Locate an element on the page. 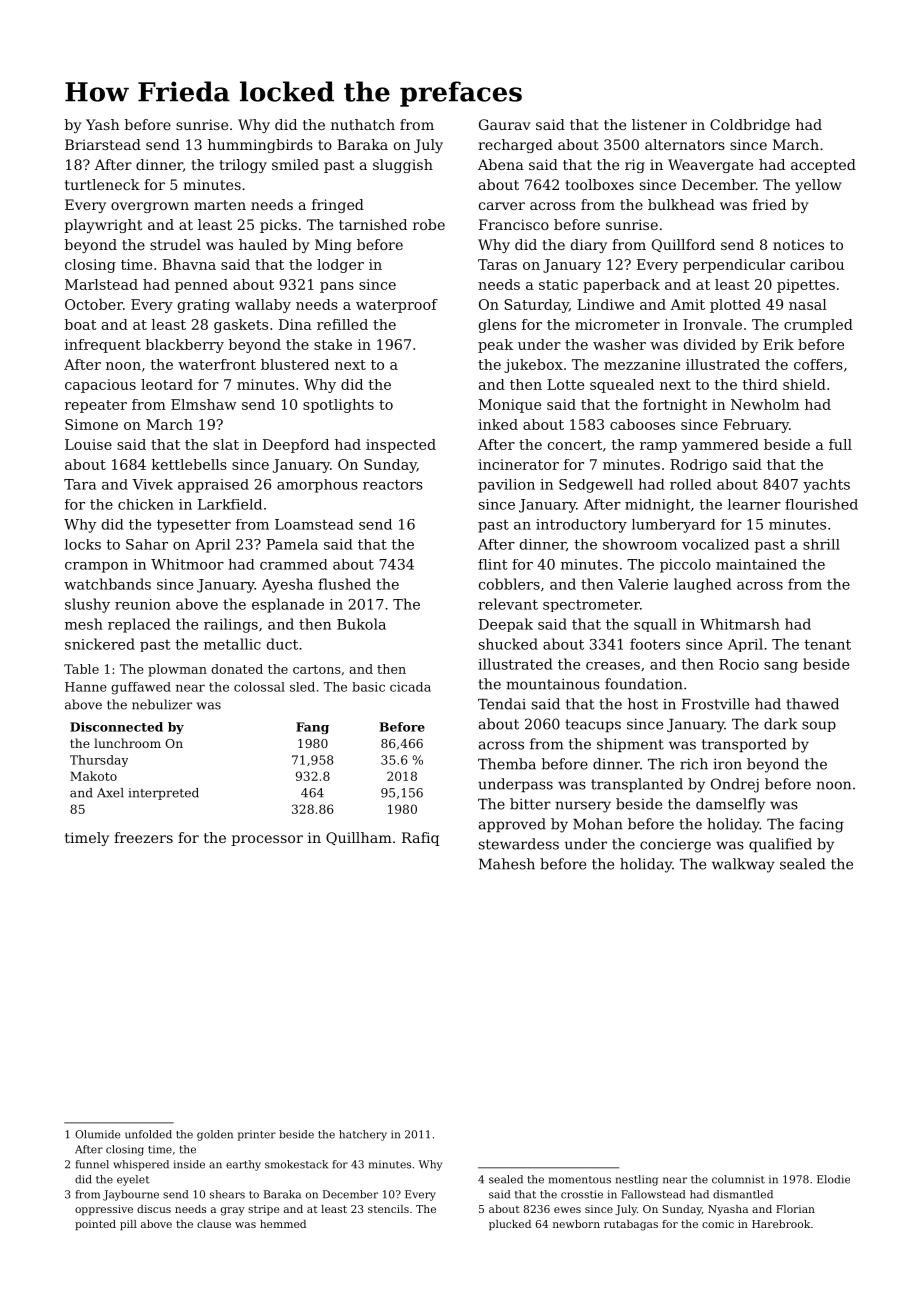 Image resolution: width=924 pixels, height=1308 pixels. printer is located at coordinates (257, 1135).
